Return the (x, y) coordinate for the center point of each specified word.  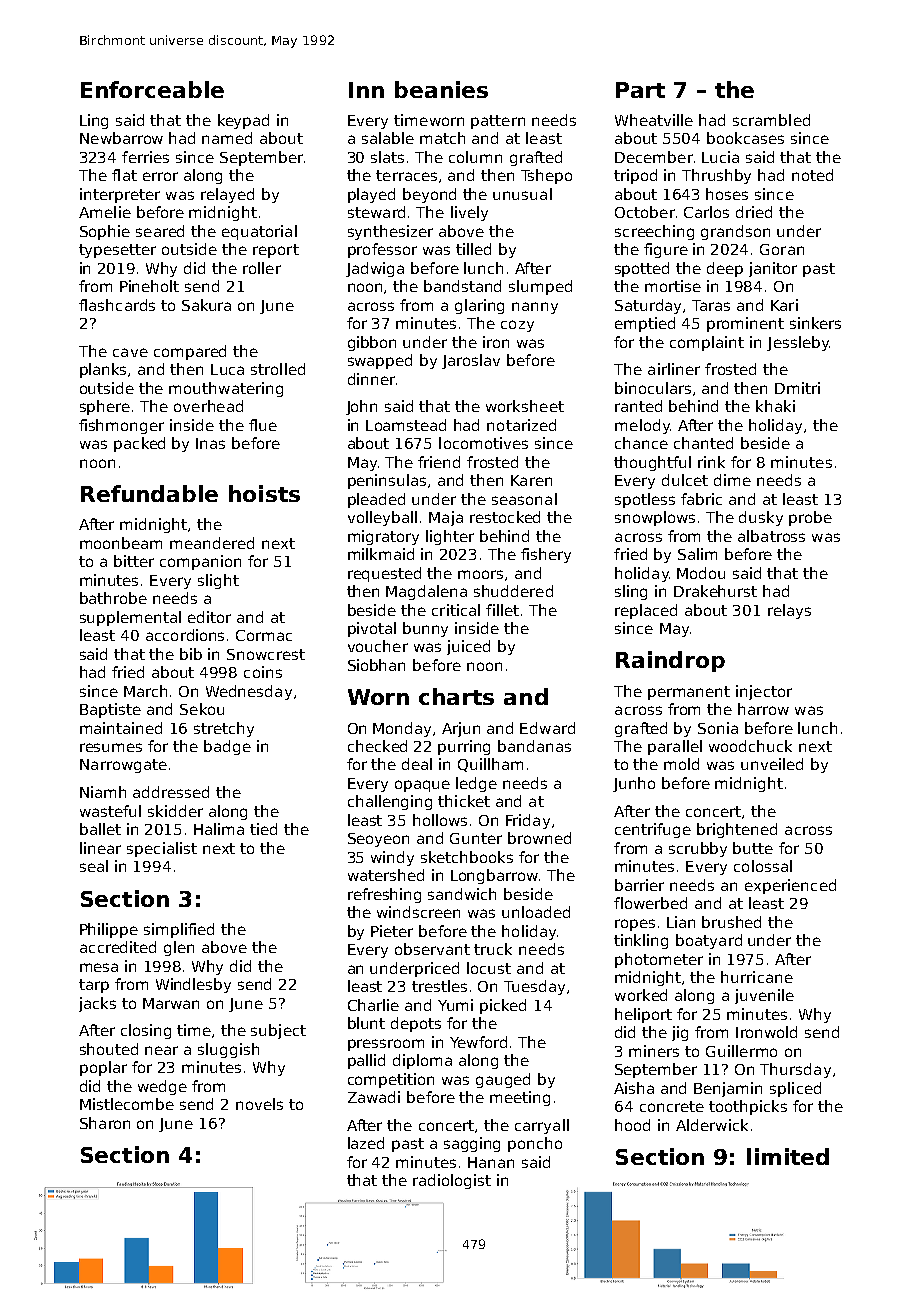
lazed (366, 1143)
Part (640, 90)
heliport (643, 1015)
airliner (674, 369)
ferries (145, 157)
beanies (441, 89)
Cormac (264, 635)
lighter (450, 537)
